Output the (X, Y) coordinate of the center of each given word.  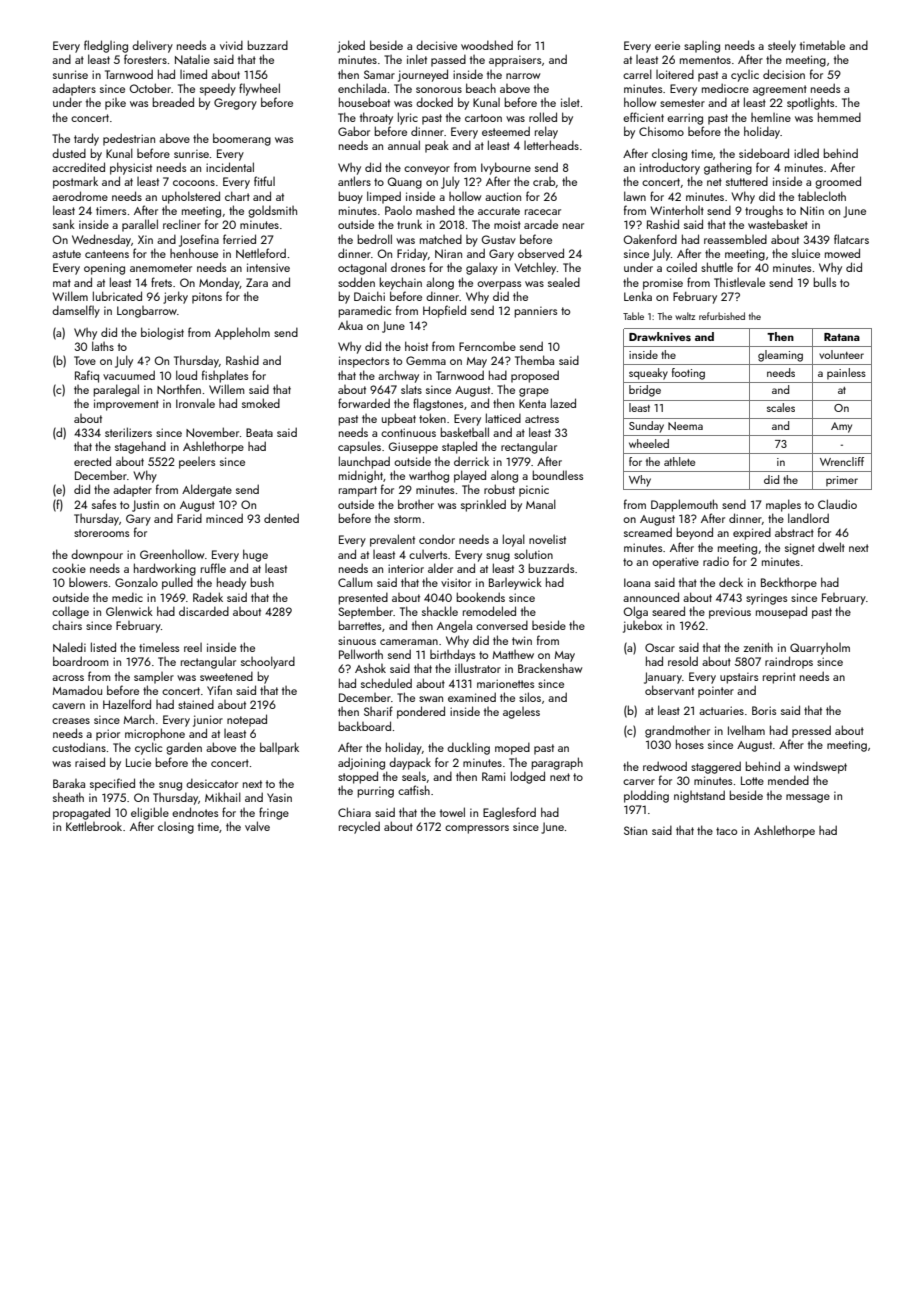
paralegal (116, 390)
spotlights (810, 103)
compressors (477, 829)
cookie (69, 568)
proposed (535, 376)
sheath (68, 797)
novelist (547, 539)
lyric (408, 118)
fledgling (106, 46)
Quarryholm (820, 649)
